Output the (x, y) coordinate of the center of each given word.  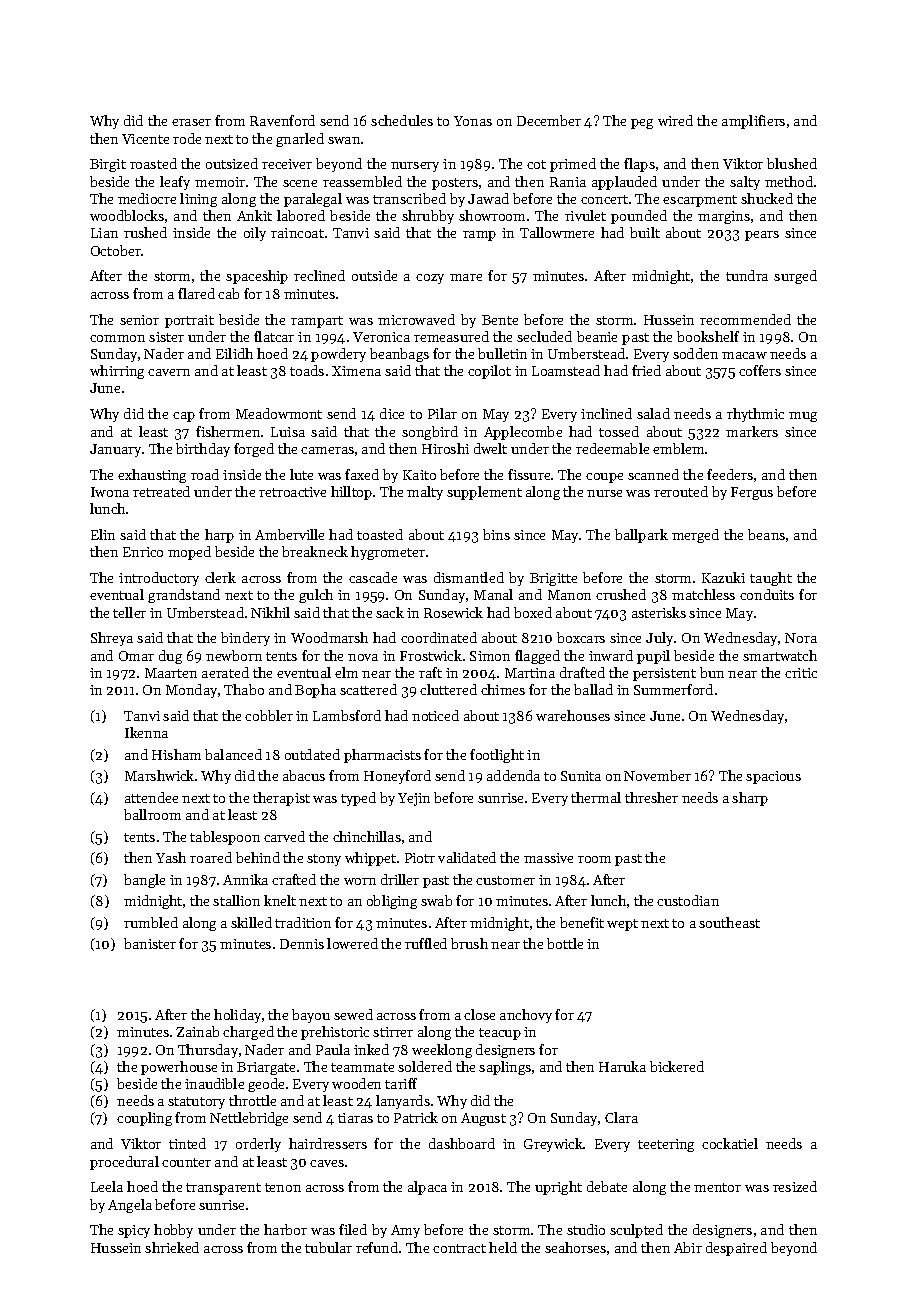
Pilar (442, 413)
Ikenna (146, 732)
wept (622, 925)
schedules (402, 120)
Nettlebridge (249, 1119)
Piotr (420, 858)
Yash (171, 857)
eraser (191, 122)
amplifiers (753, 122)
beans (766, 534)
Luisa (288, 432)
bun (712, 672)
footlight (497, 756)
